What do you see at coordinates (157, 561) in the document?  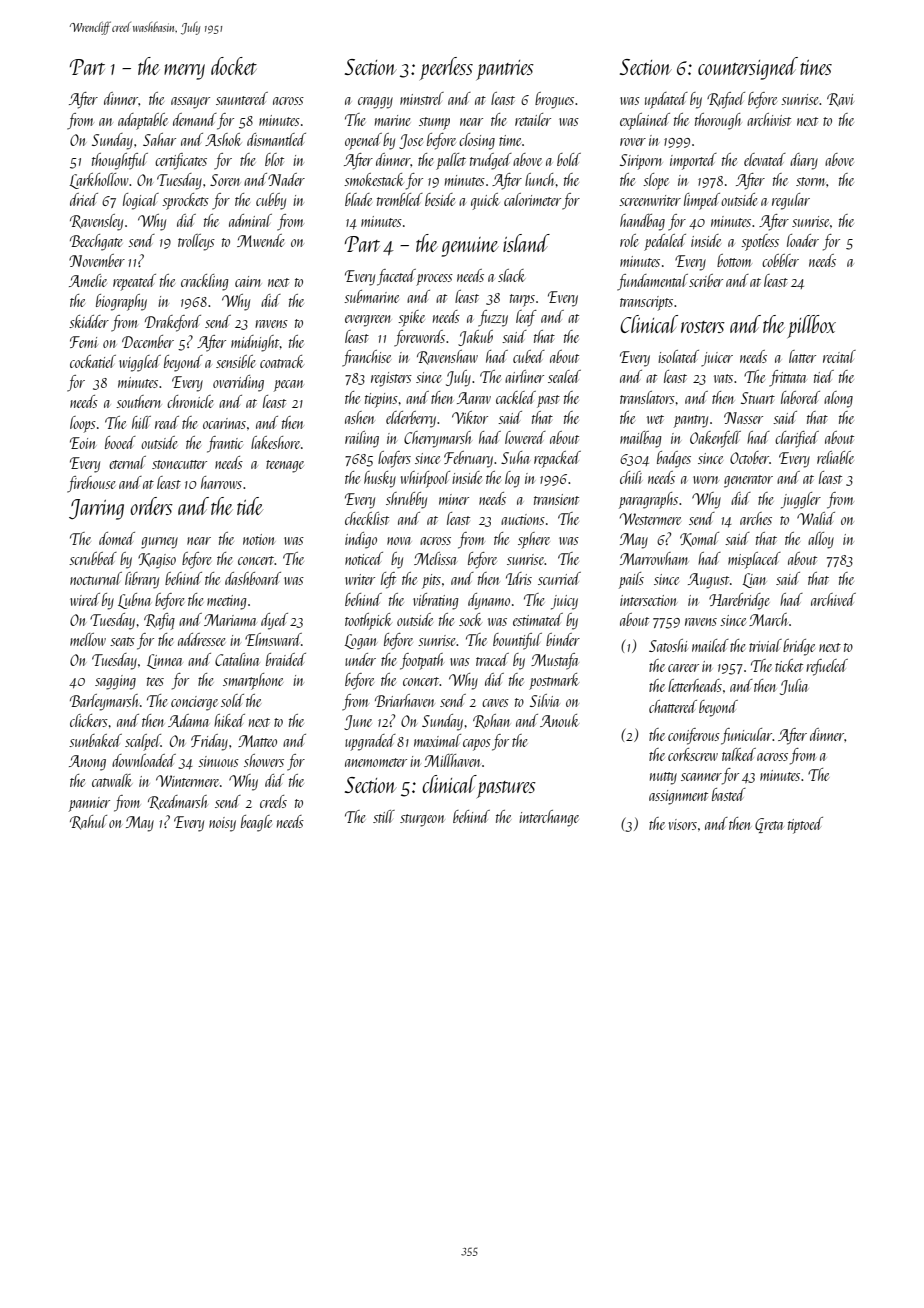 I see `Kagiso` at bounding box center [157, 561].
